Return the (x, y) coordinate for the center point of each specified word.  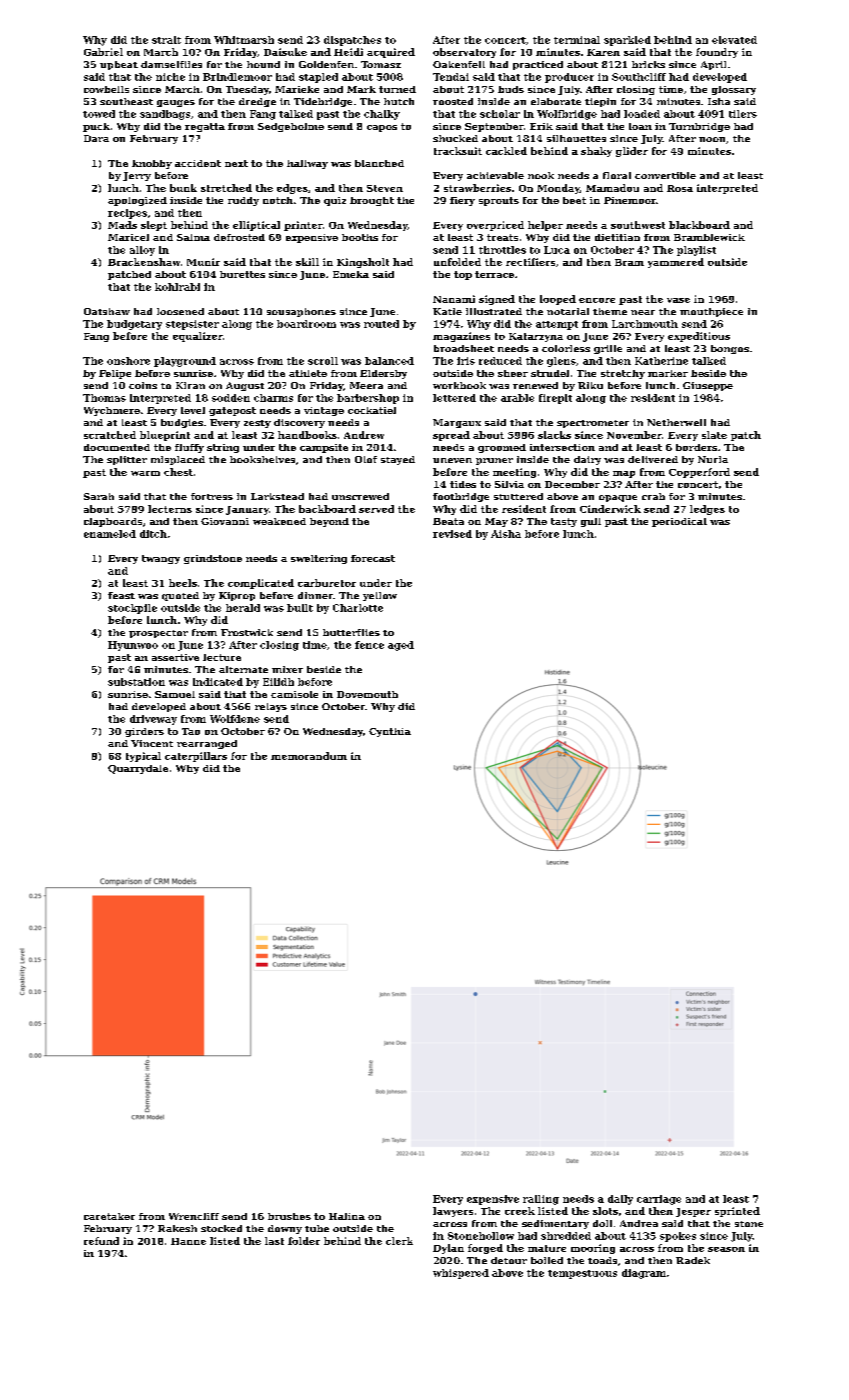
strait (166, 40)
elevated (734, 40)
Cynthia (390, 732)
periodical (679, 522)
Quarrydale (138, 769)
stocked (221, 1228)
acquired (391, 53)
